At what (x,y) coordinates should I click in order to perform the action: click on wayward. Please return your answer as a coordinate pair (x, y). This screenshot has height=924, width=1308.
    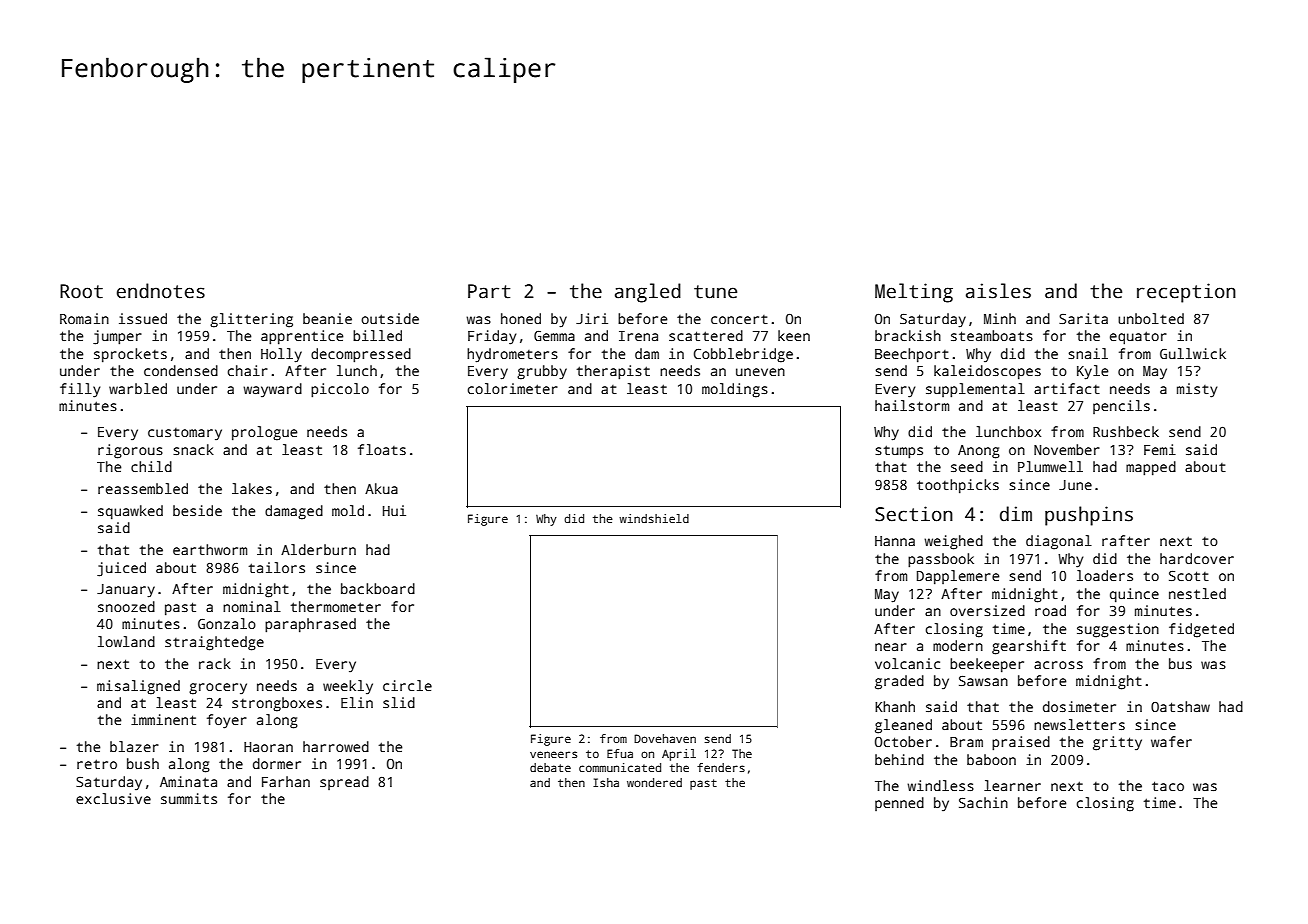
    Looking at the image, I should click on (272, 390).
